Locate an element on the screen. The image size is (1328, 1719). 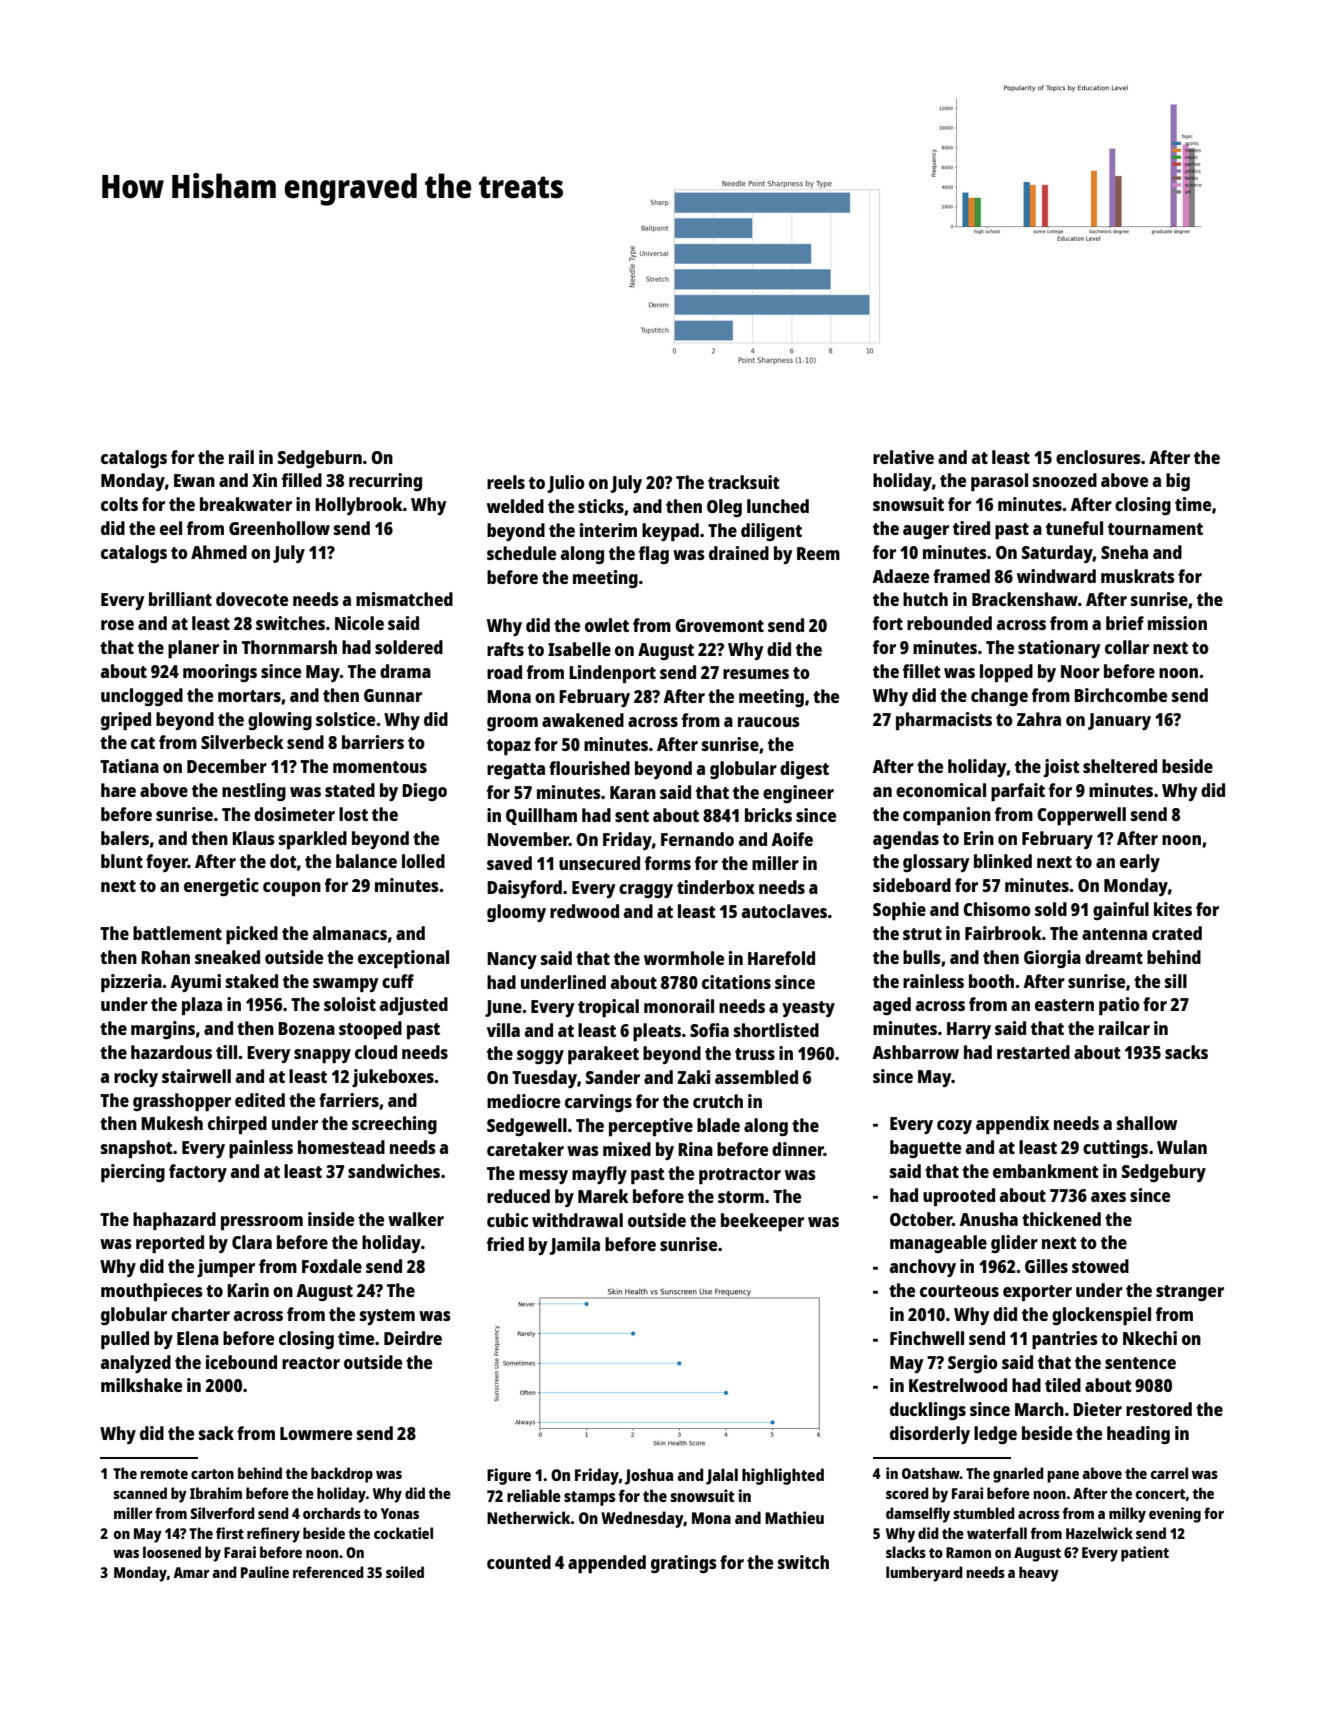
tropical is located at coordinates (608, 1008).
